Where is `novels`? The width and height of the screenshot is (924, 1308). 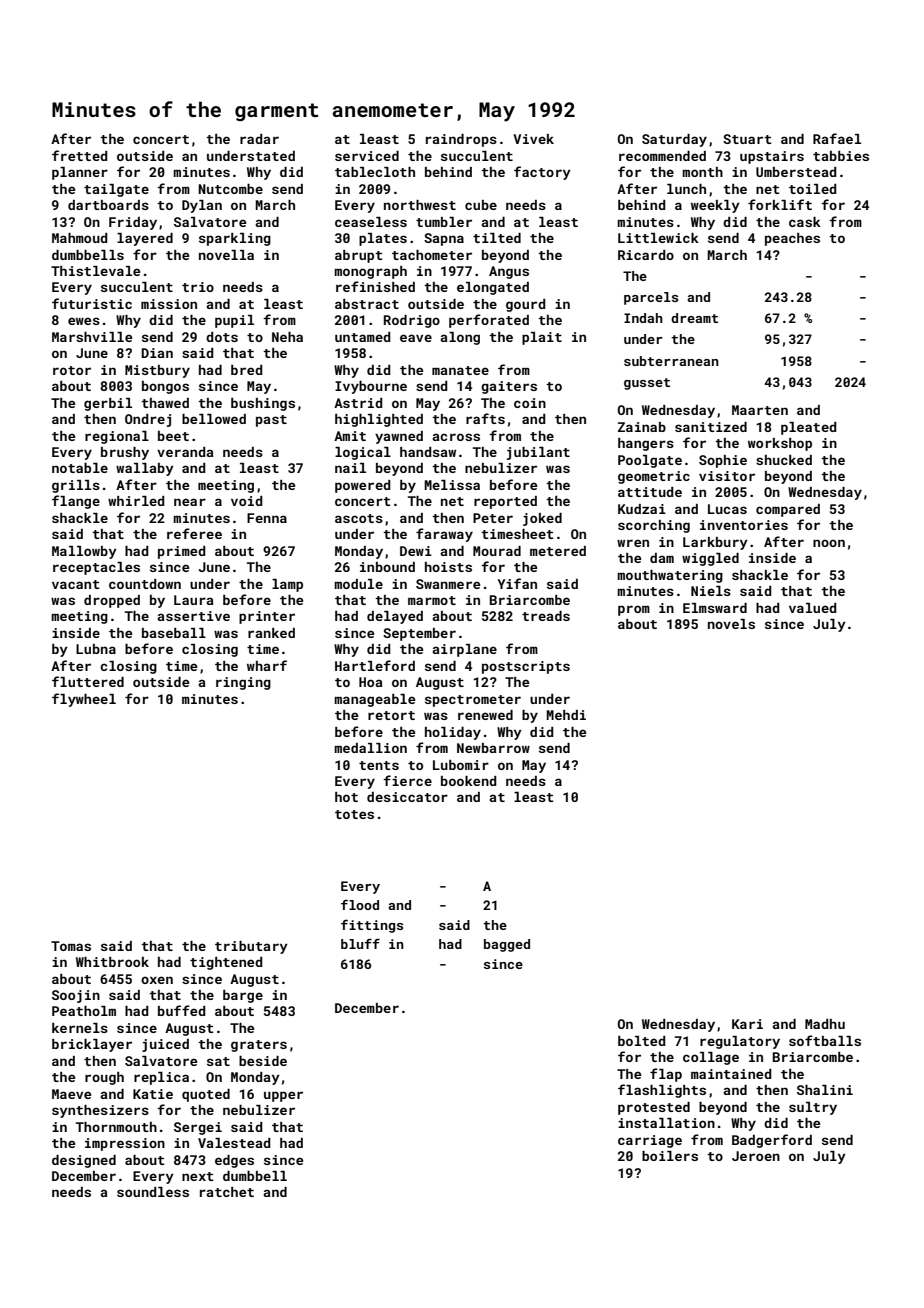
novels is located at coordinates (731, 624).
